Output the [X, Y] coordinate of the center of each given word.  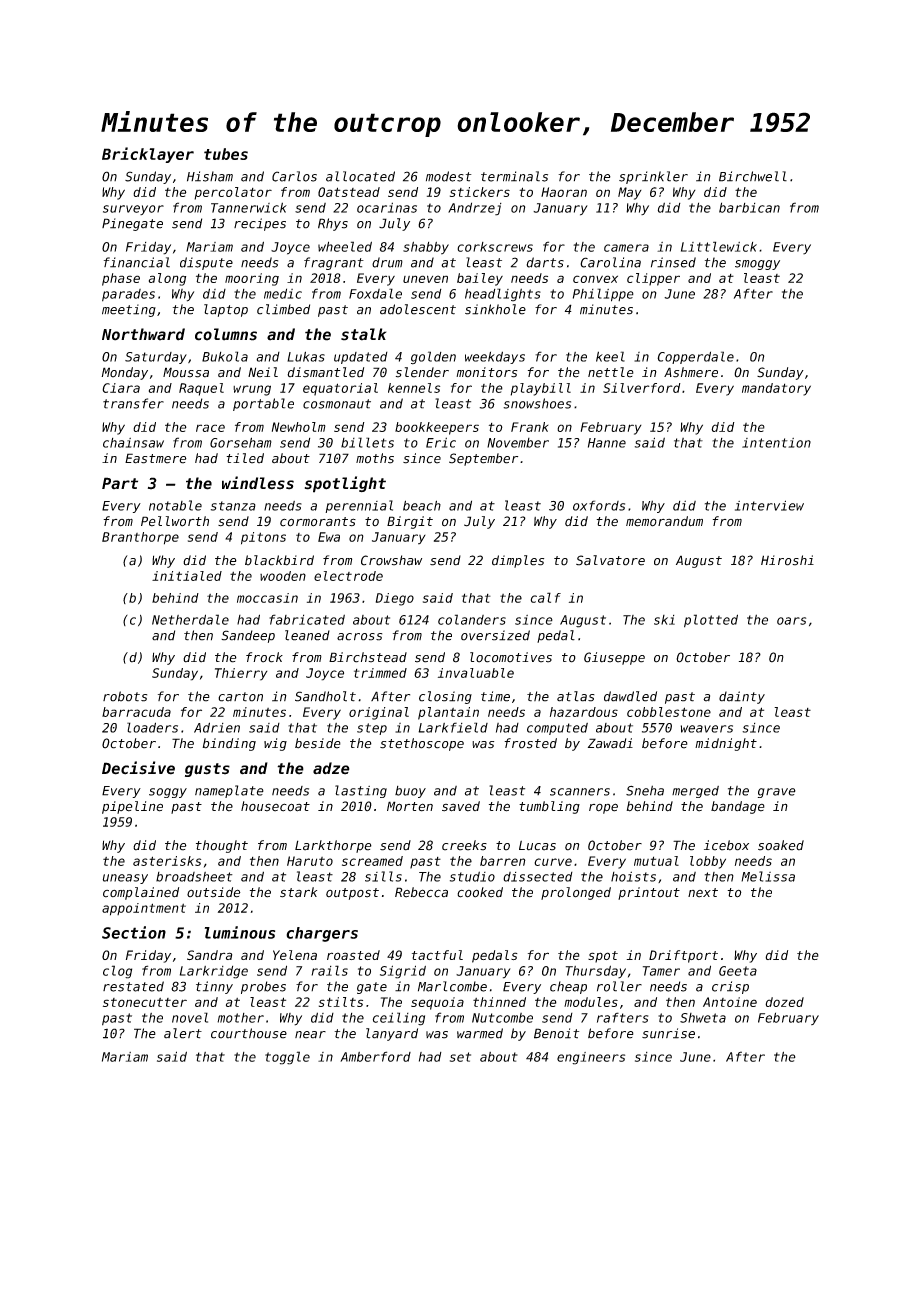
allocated [360, 176]
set [460, 1057]
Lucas [537, 845]
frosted [530, 743]
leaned [307, 635]
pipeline [132, 807]
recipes [260, 224]
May [630, 193]
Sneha [645, 790]
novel [190, 1017]
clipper [653, 279]
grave [777, 793]
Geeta [738, 971]
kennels [414, 388]
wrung [252, 390]
